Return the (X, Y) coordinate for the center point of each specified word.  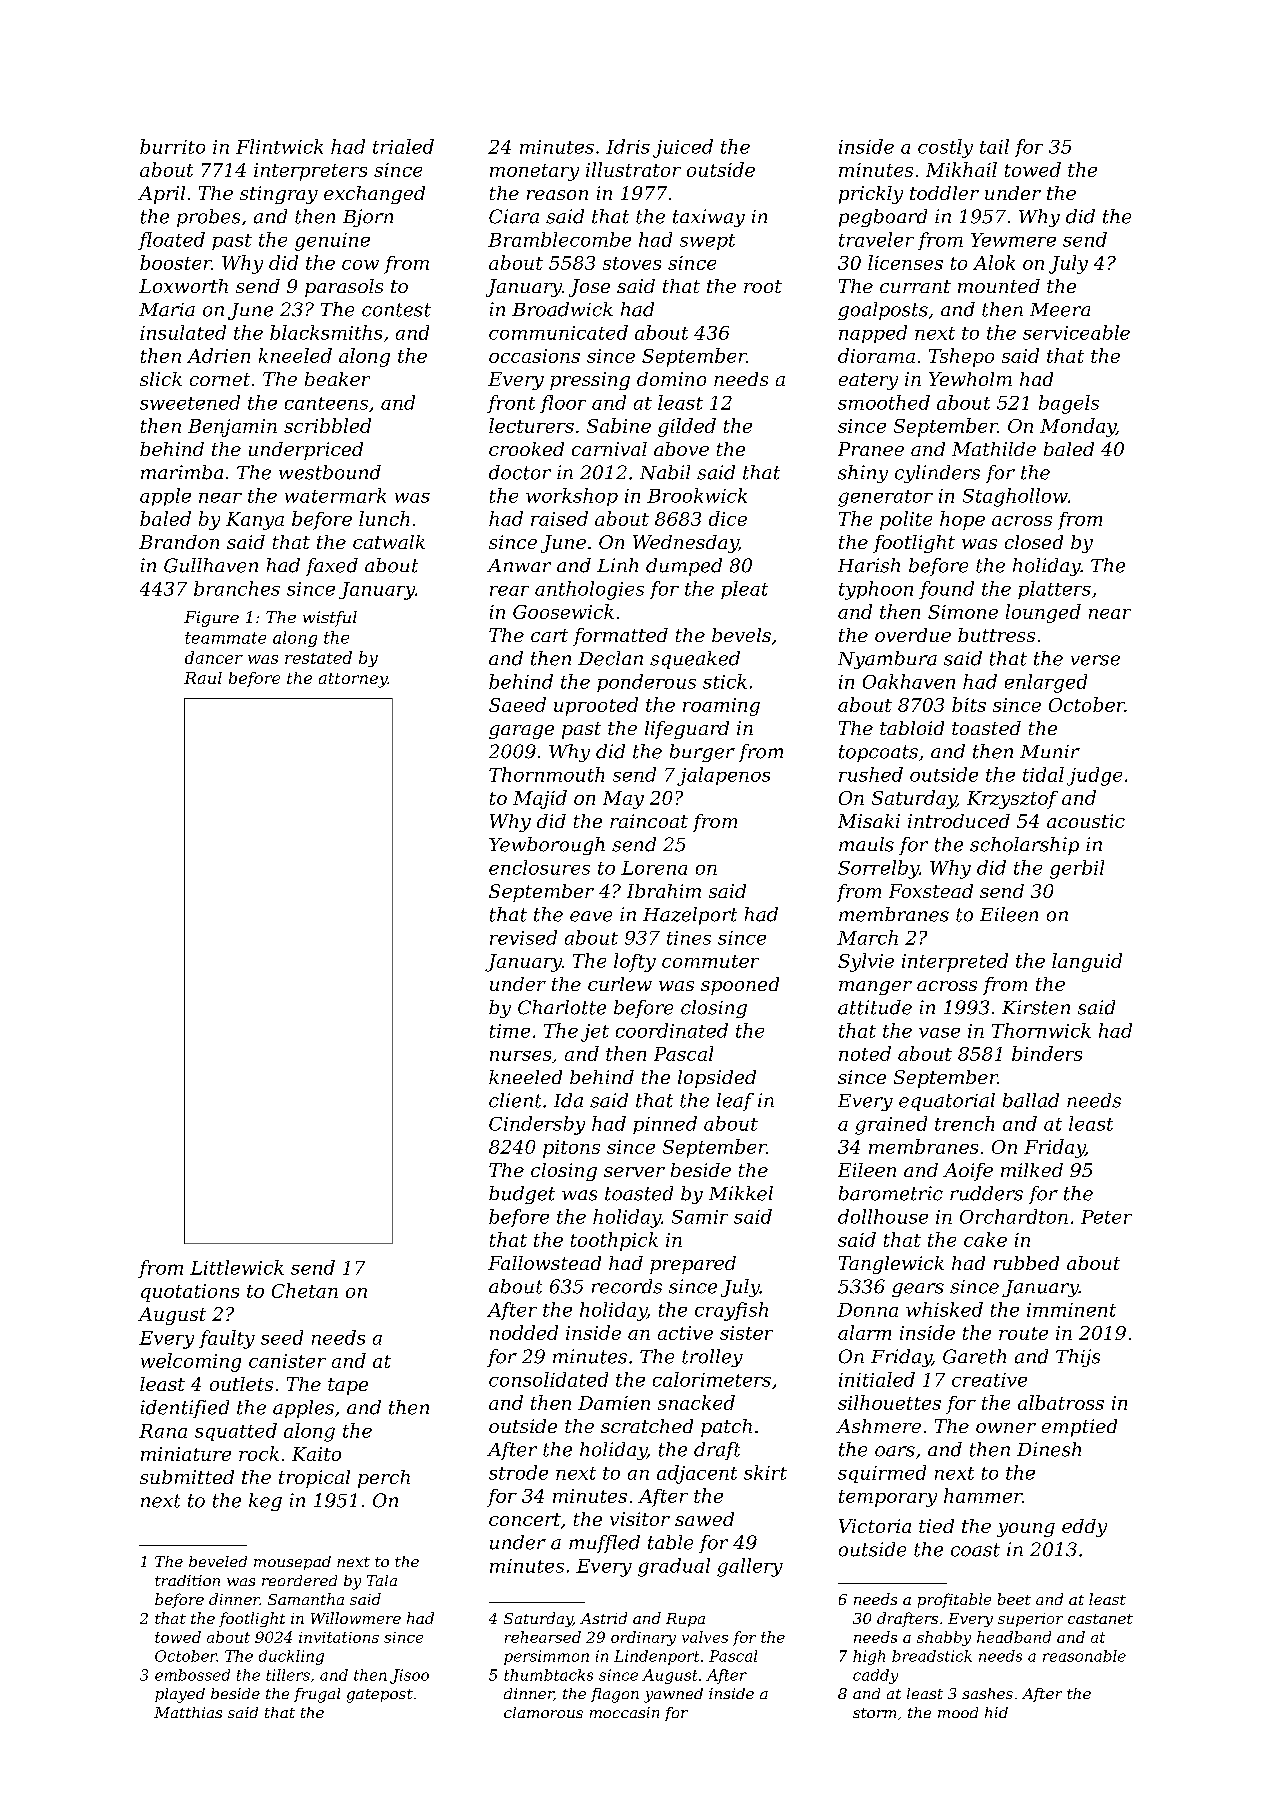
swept (707, 242)
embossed (192, 1675)
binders (1047, 1053)
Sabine (619, 425)
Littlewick (237, 1267)
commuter (710, 961)
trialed (403, 146)
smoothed (884, 402)
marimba (182, 472)
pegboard (883, 218)
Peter (1106, 1217)
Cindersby (537, 1125)
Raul (203, 678)
